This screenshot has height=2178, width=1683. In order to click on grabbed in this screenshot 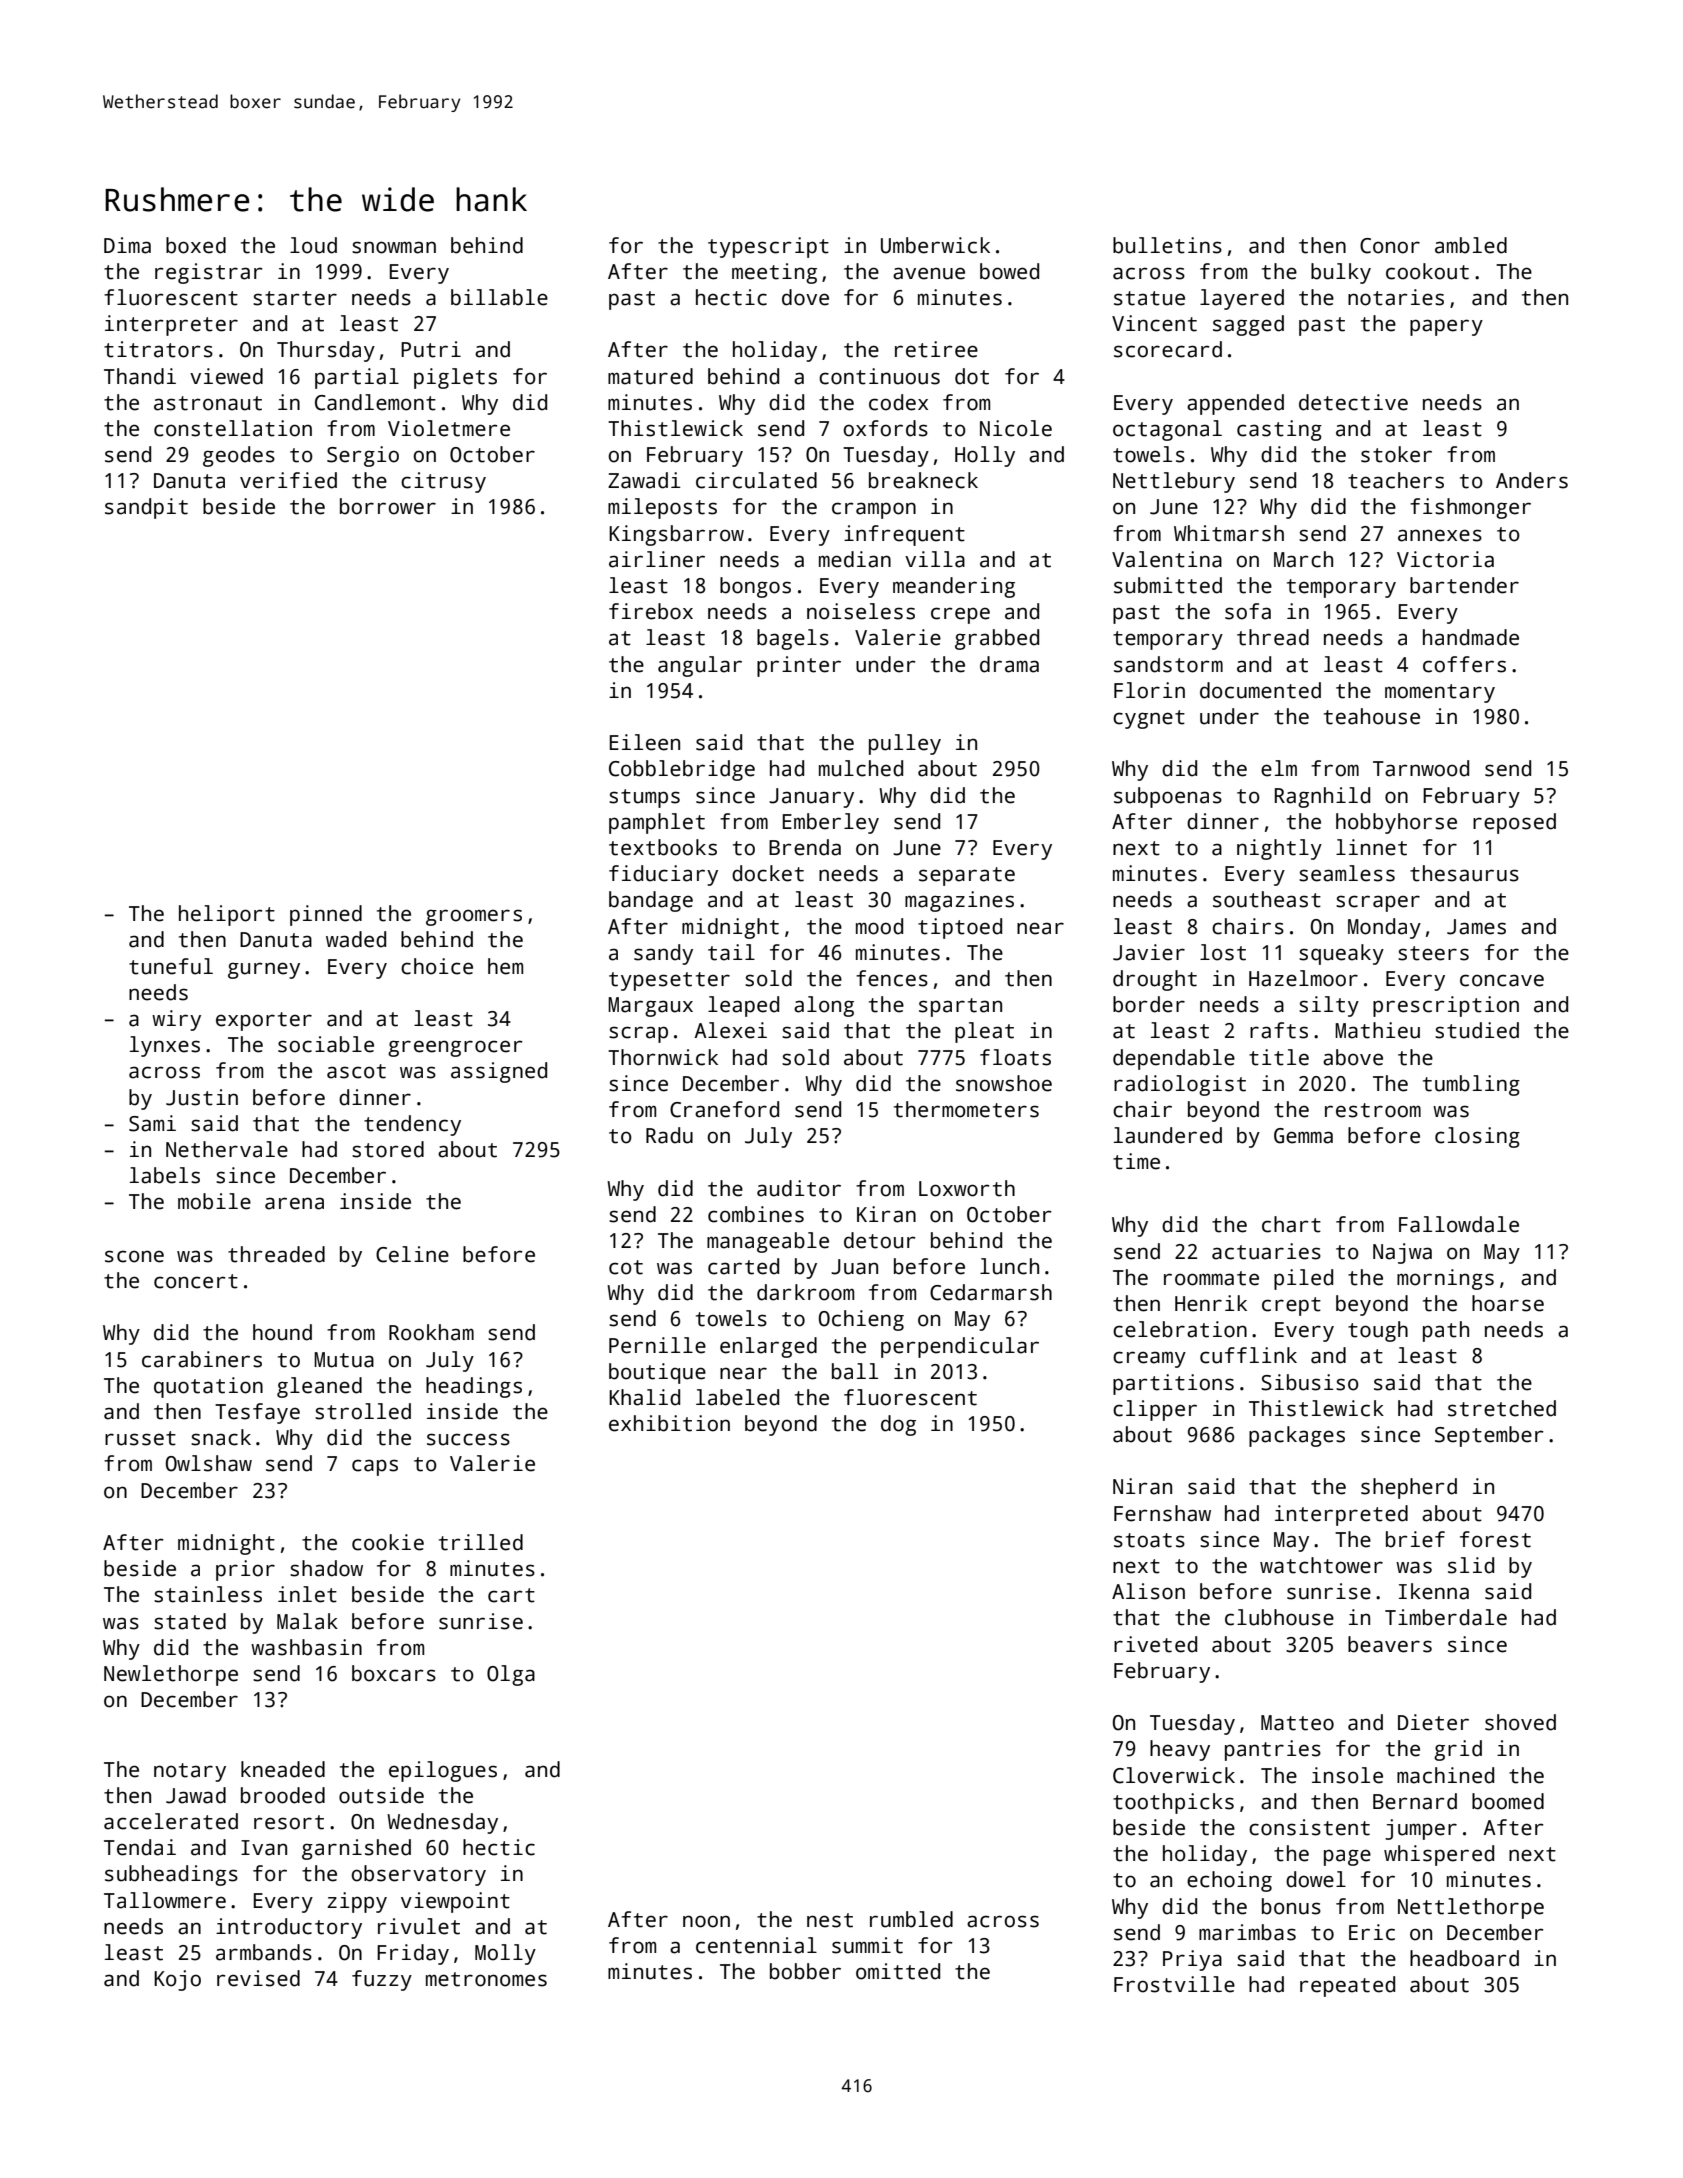, I will do `click(997, 639)`.
